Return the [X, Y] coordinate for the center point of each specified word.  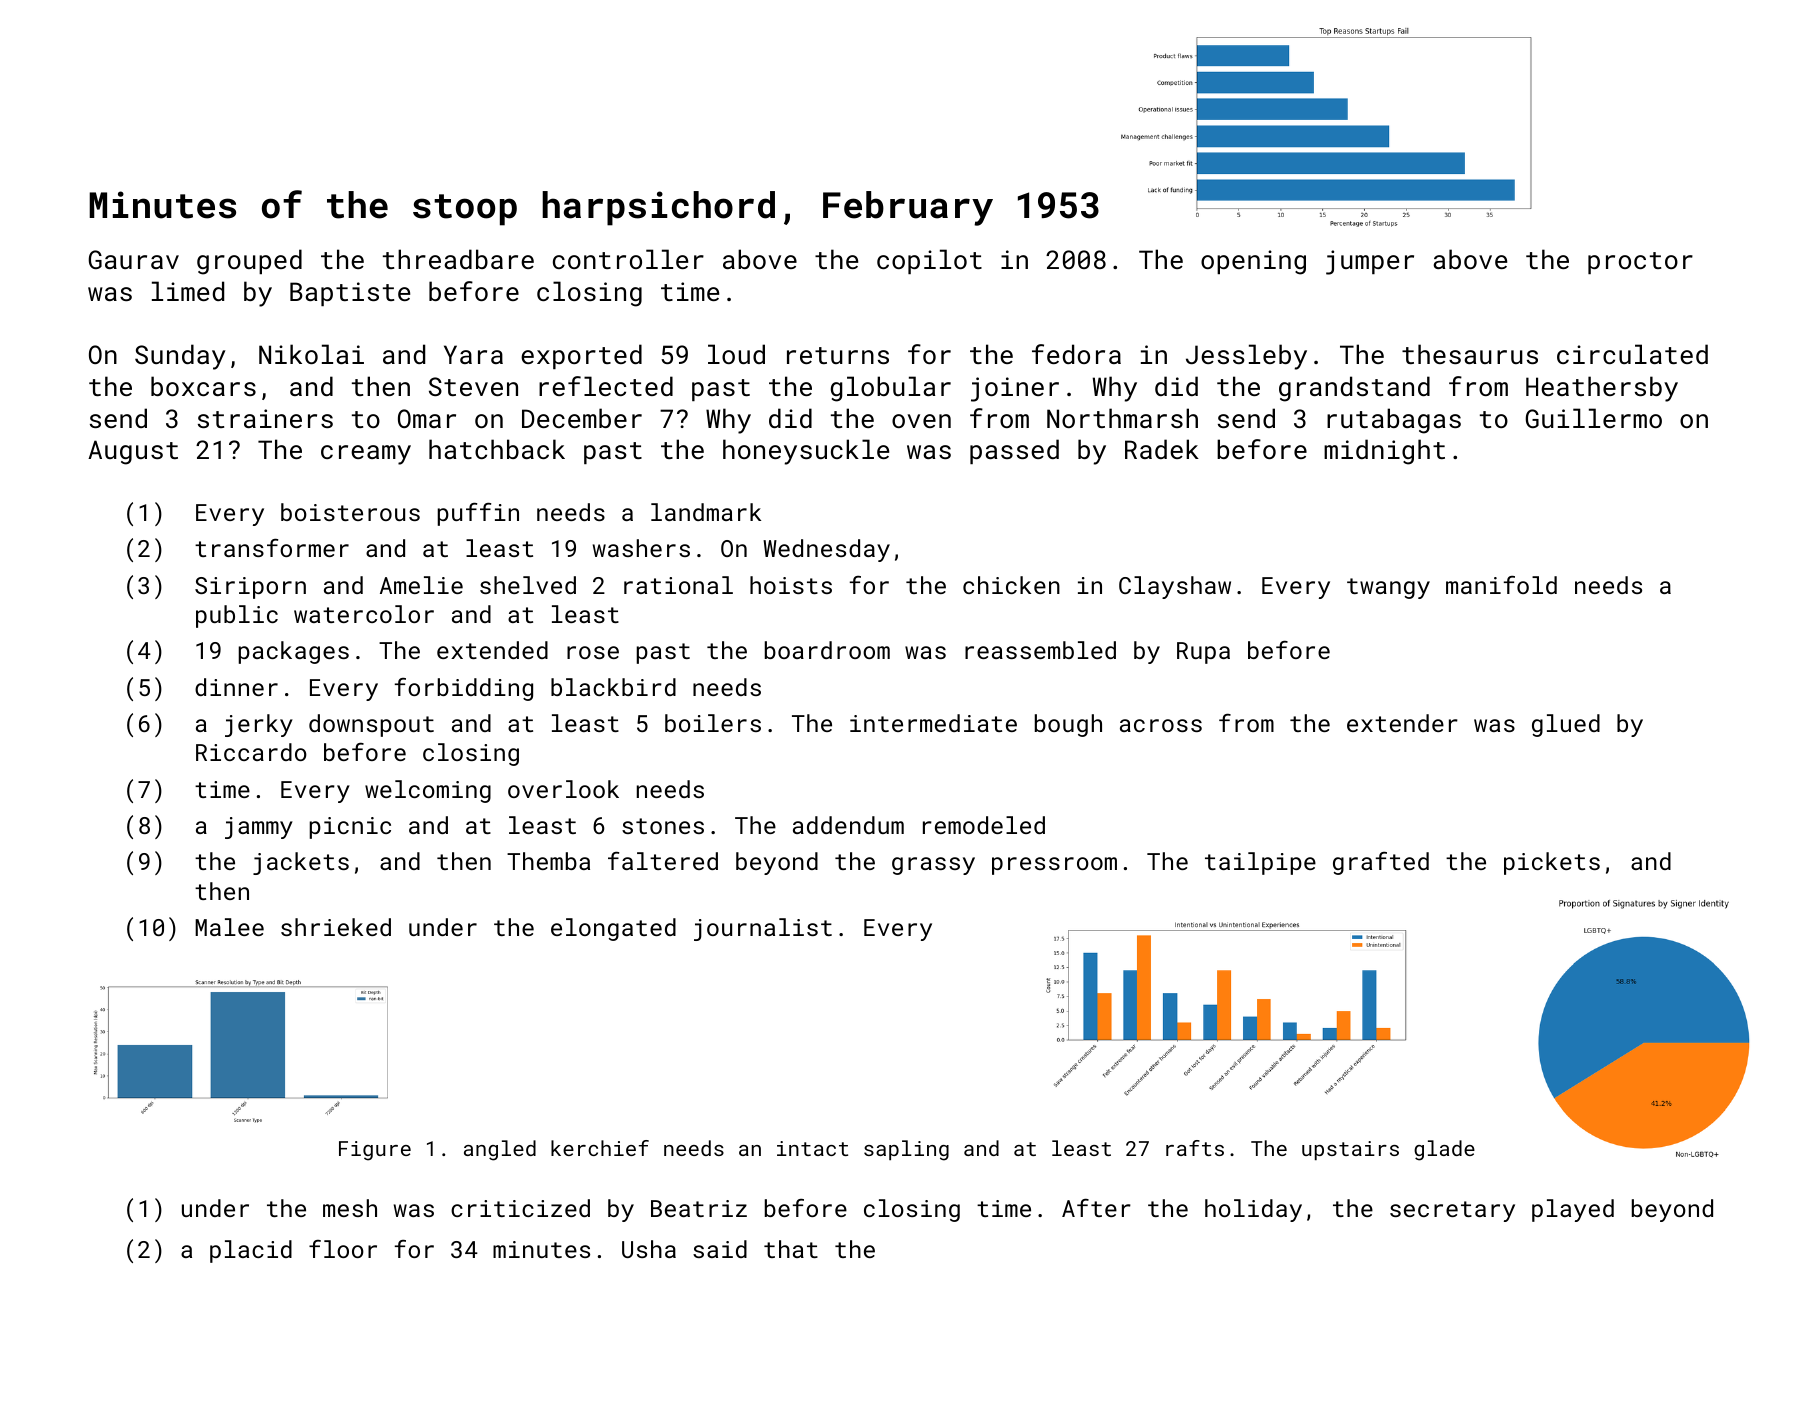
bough [1068, 725]
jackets [301, 863]
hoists [791, 585]
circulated [1632, 354]
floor [343, 1249]
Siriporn [250, 588]
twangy [1388, 588]
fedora [1076, 354]
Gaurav [134, 259]
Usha [649, 1249]
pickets [1552, 863]
